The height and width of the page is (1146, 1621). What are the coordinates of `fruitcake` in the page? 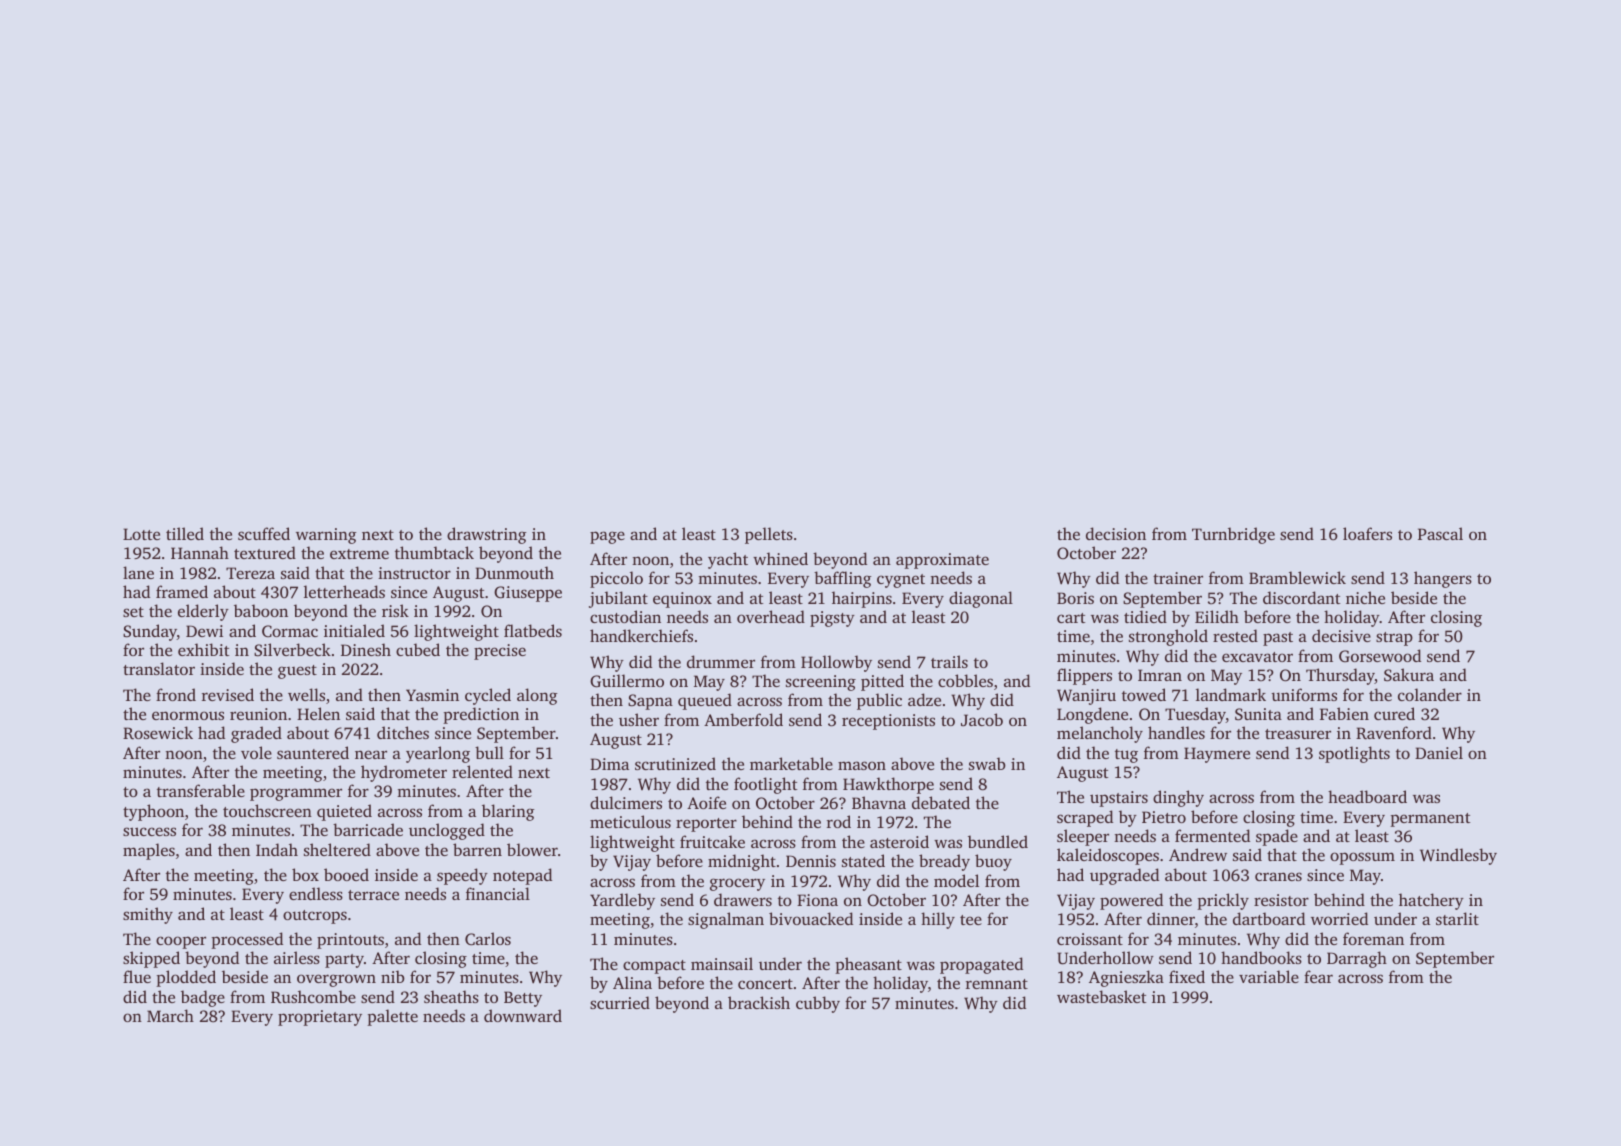 It's located at (712, 841).
